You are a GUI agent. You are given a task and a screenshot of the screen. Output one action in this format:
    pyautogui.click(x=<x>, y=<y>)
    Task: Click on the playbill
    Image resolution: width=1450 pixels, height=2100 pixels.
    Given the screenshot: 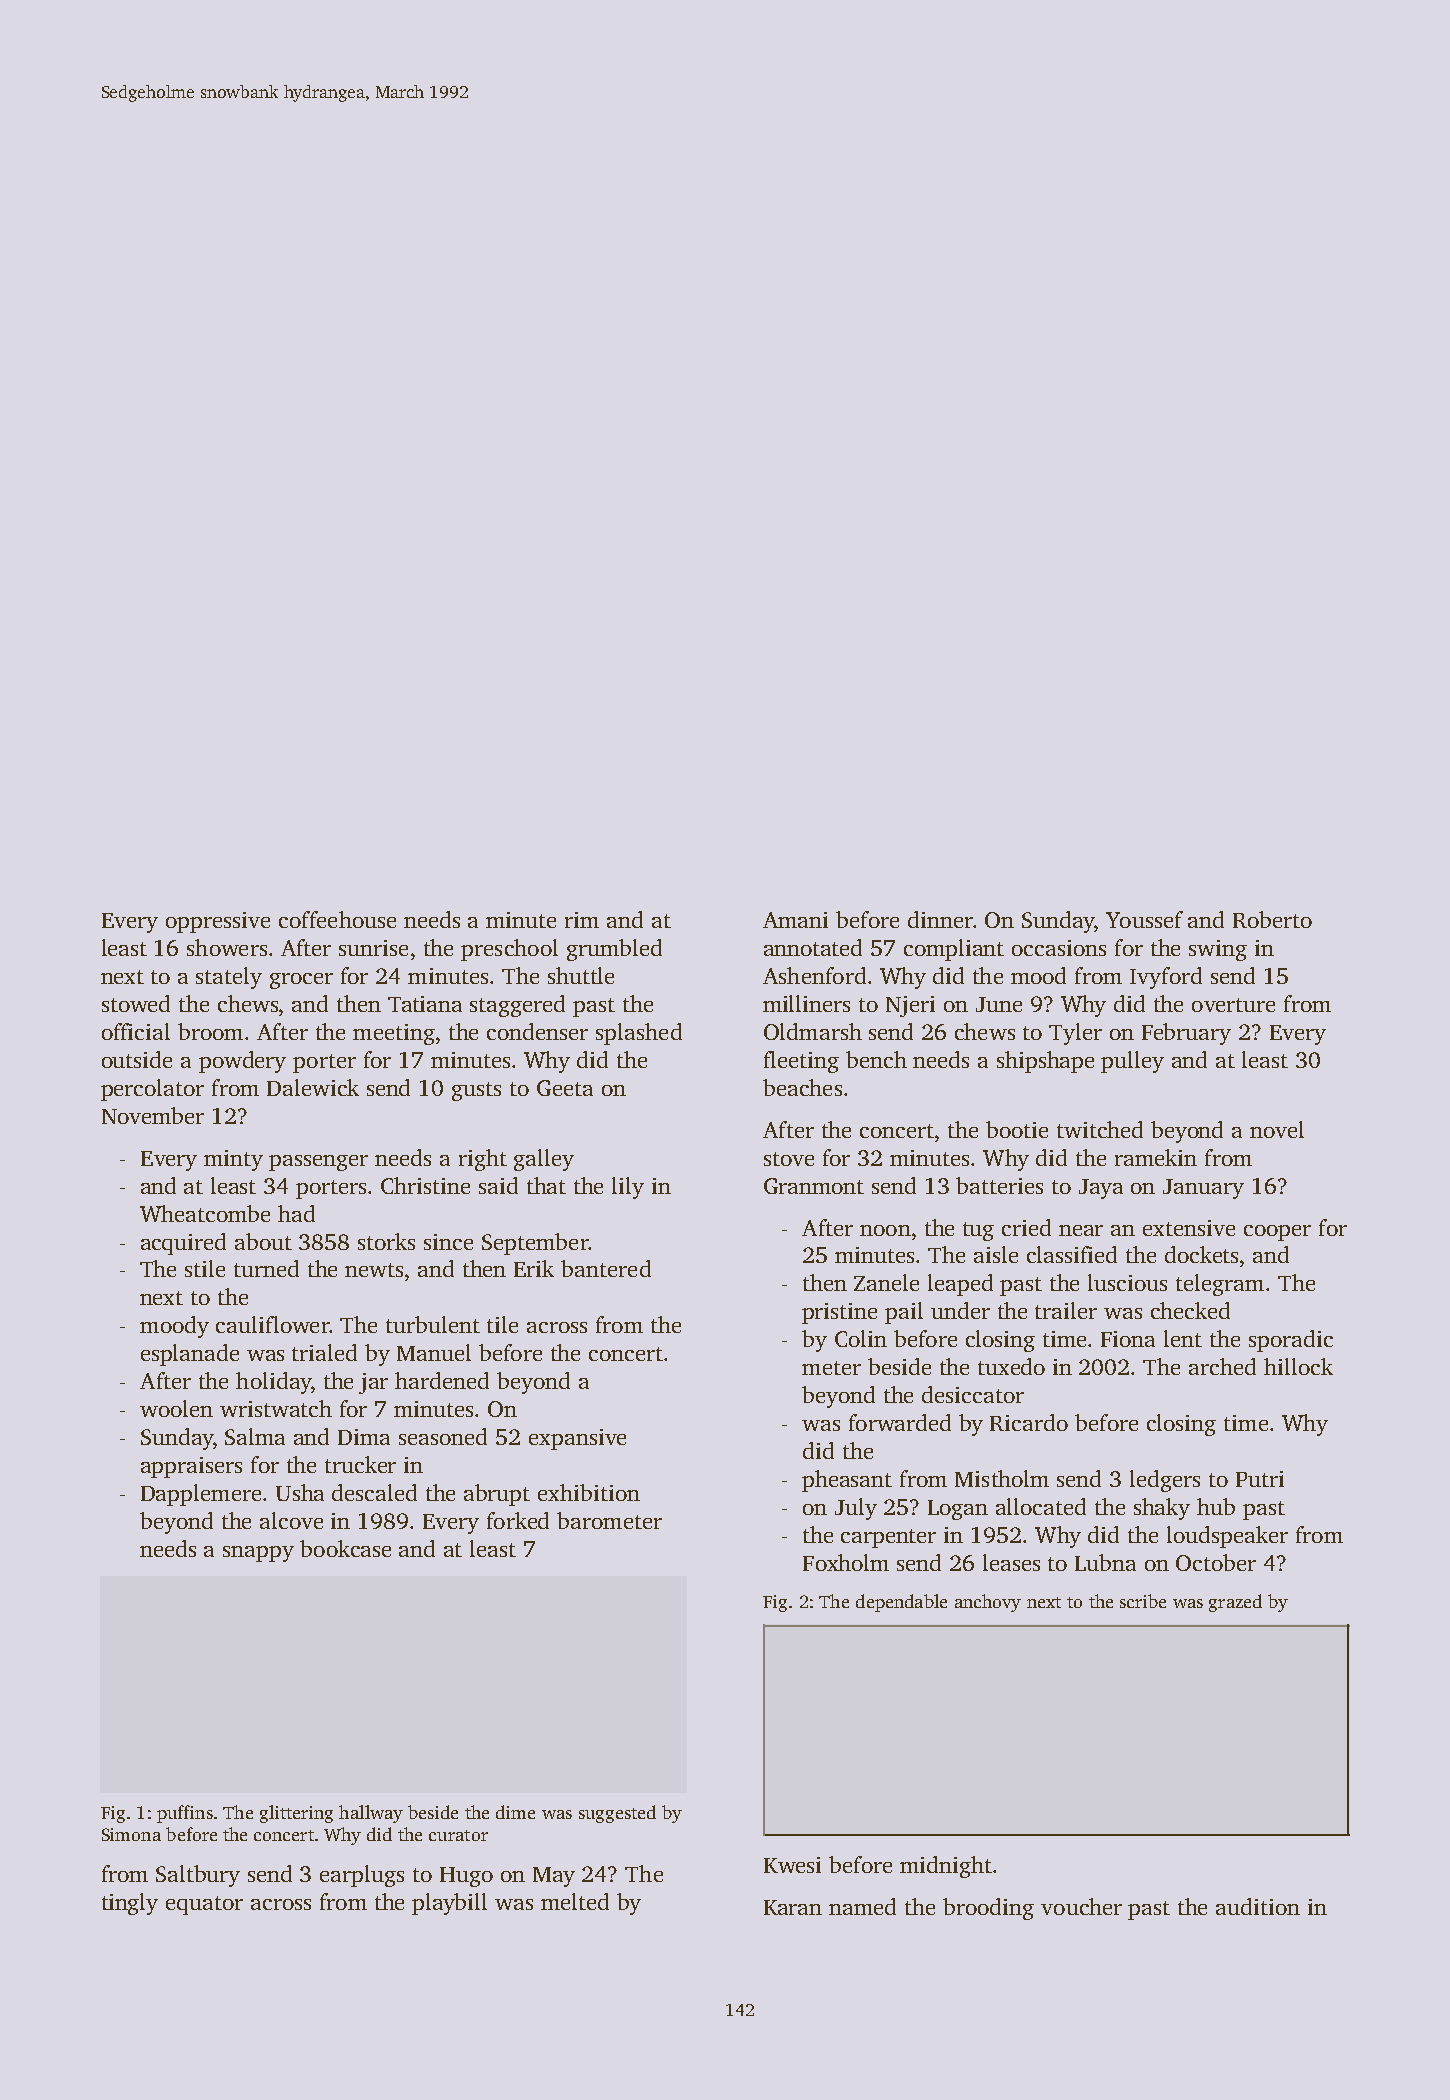 What is the action you would take?
    pyautogui.click(x=449, y=1904)
